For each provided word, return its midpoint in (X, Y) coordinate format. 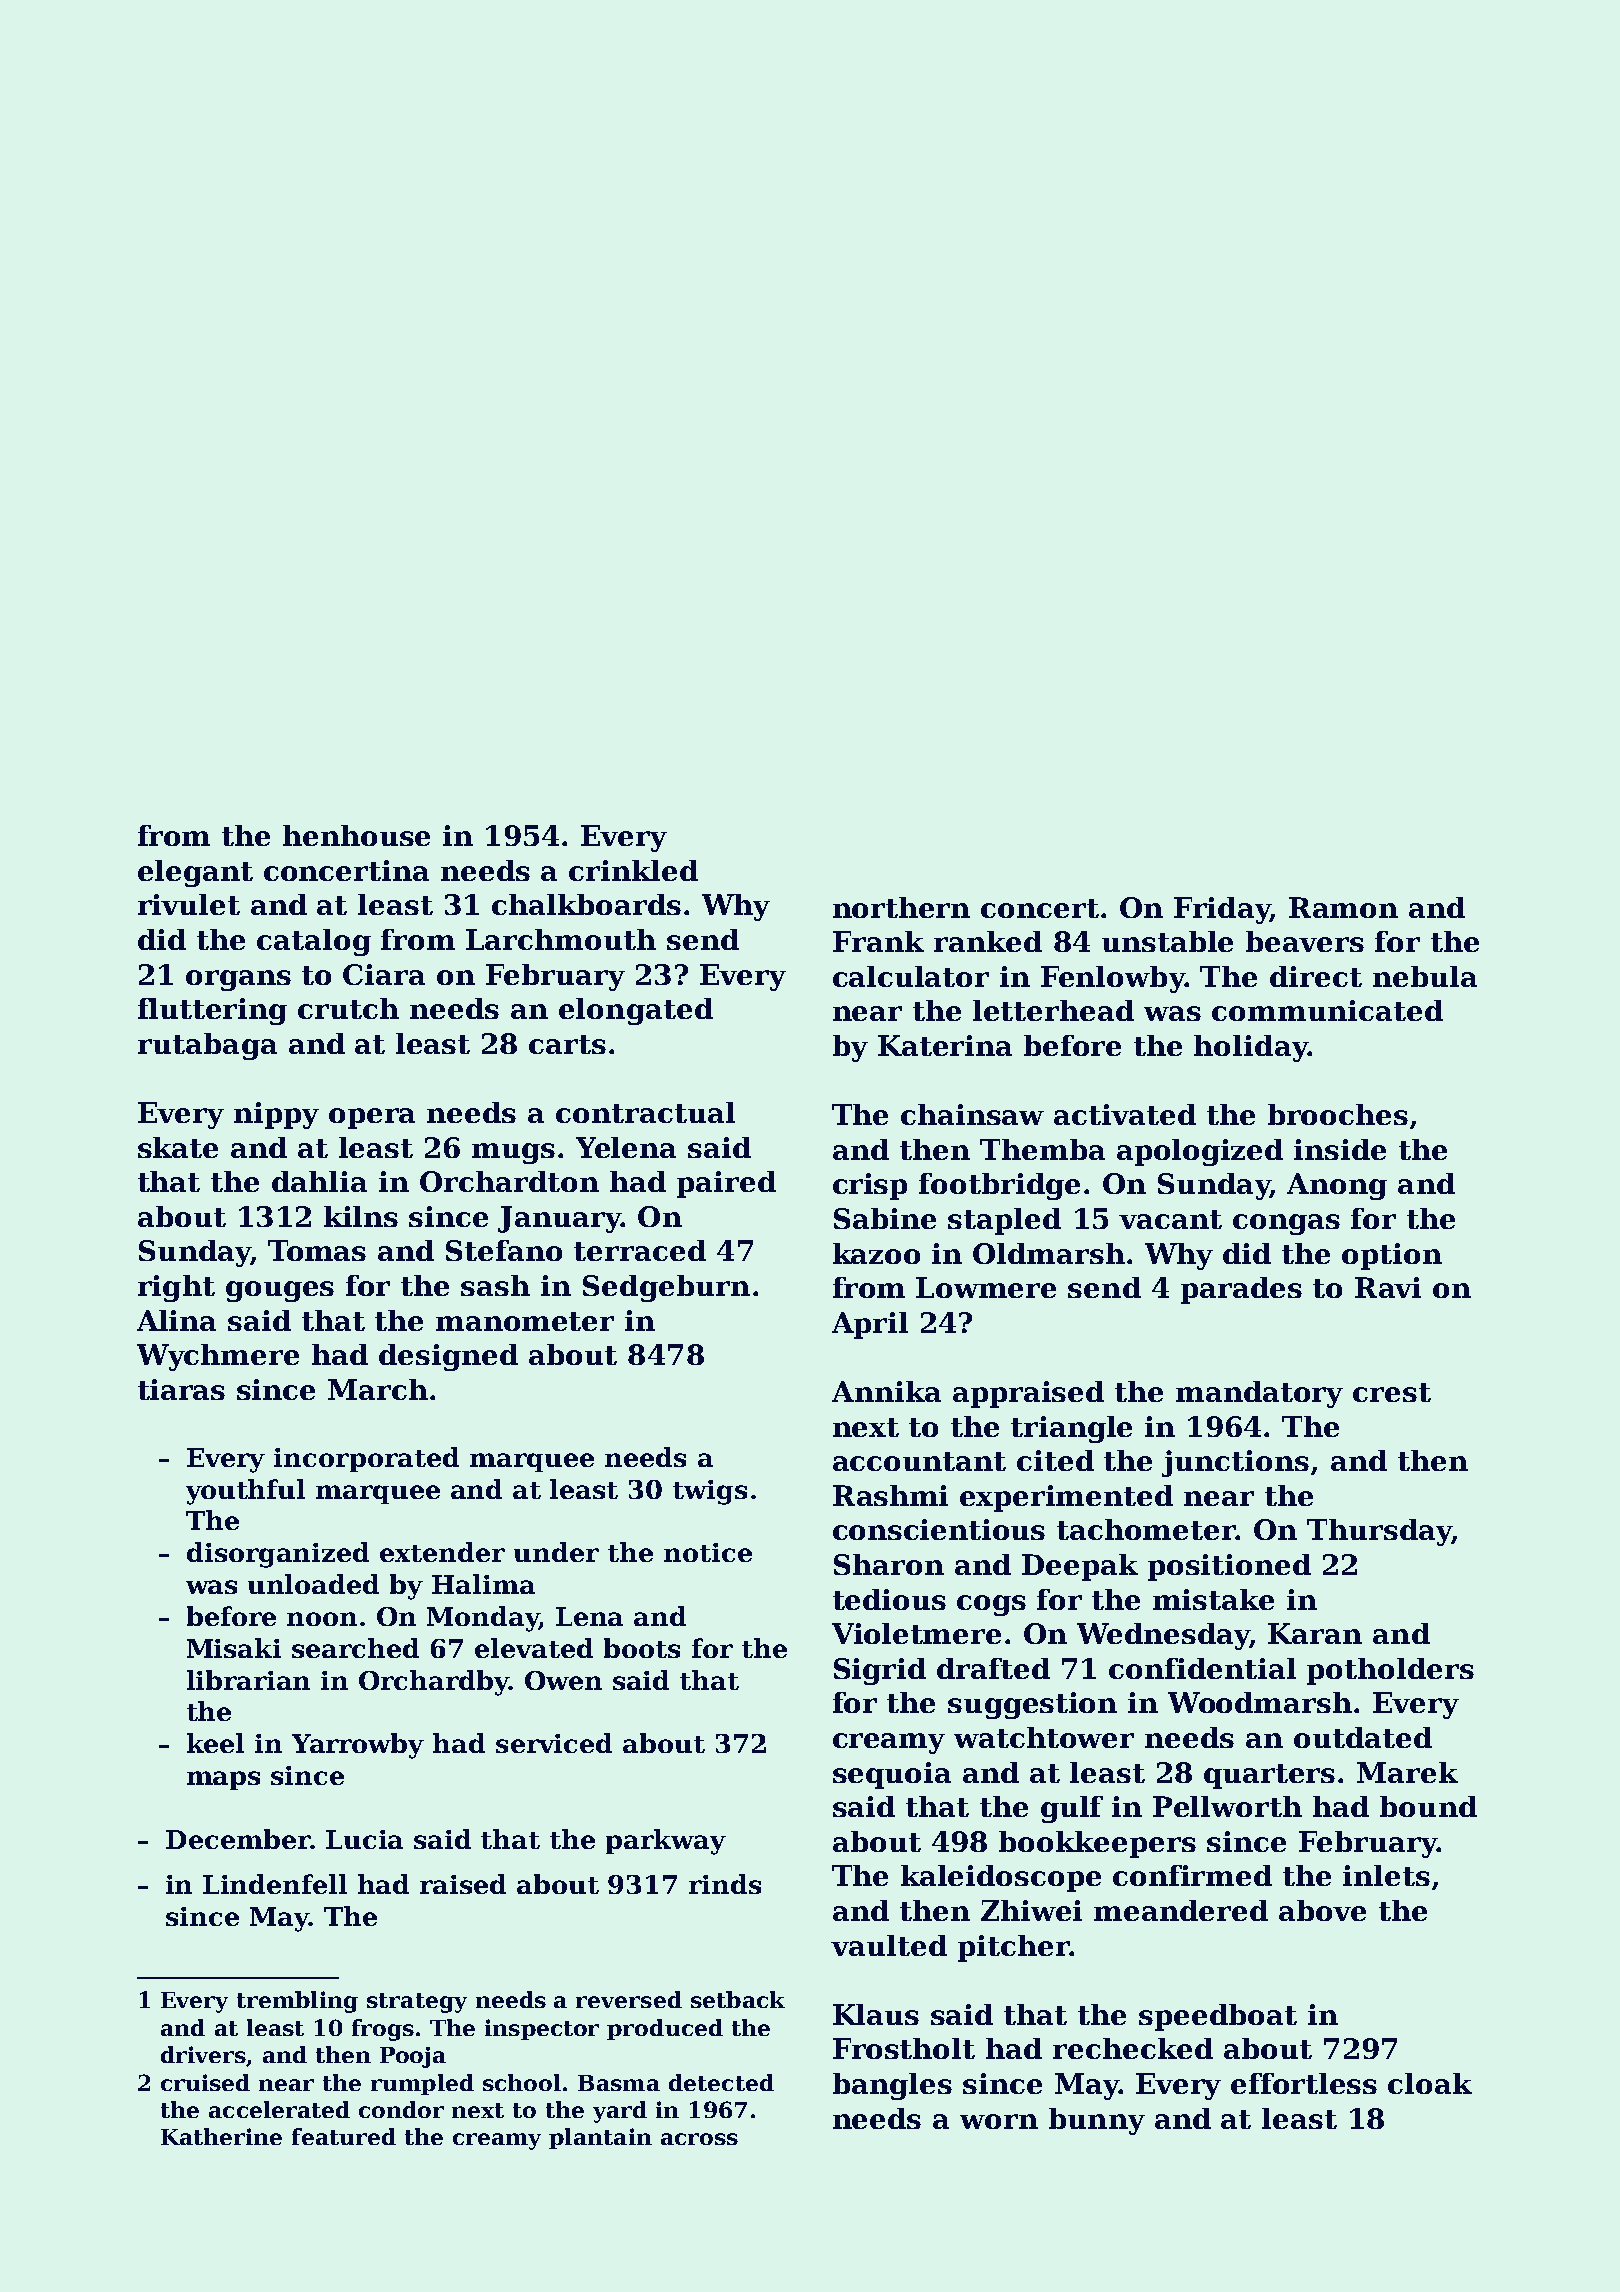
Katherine (221, 2136)
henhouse (356, 835)
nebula (1425, 976)
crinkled (633, 870)
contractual (645, 1112)
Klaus (876, 2014)
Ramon (1343, 907)
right (176, 1288)
